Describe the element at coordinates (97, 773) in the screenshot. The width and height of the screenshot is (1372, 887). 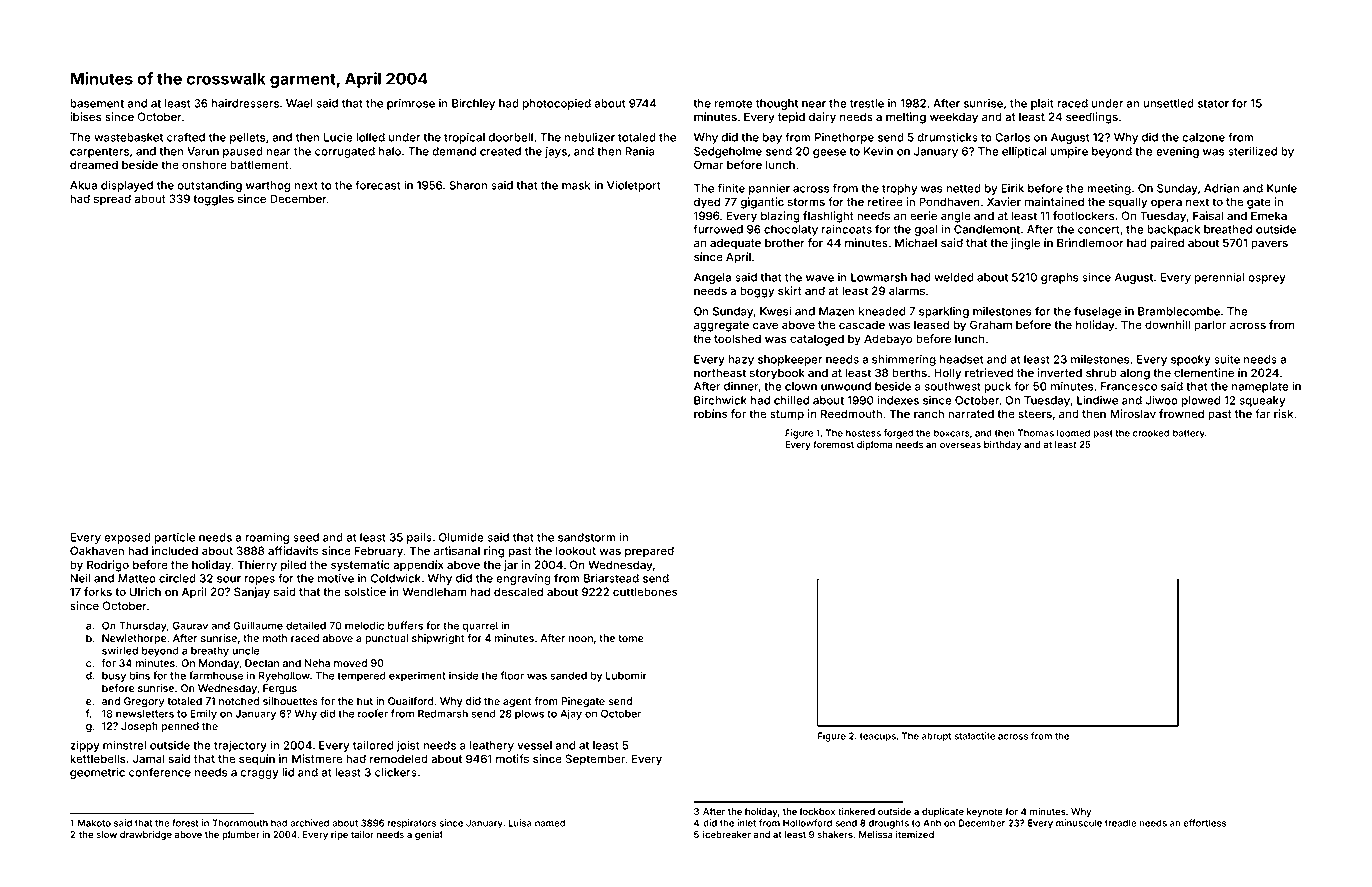
I see `geometric` at that location.
